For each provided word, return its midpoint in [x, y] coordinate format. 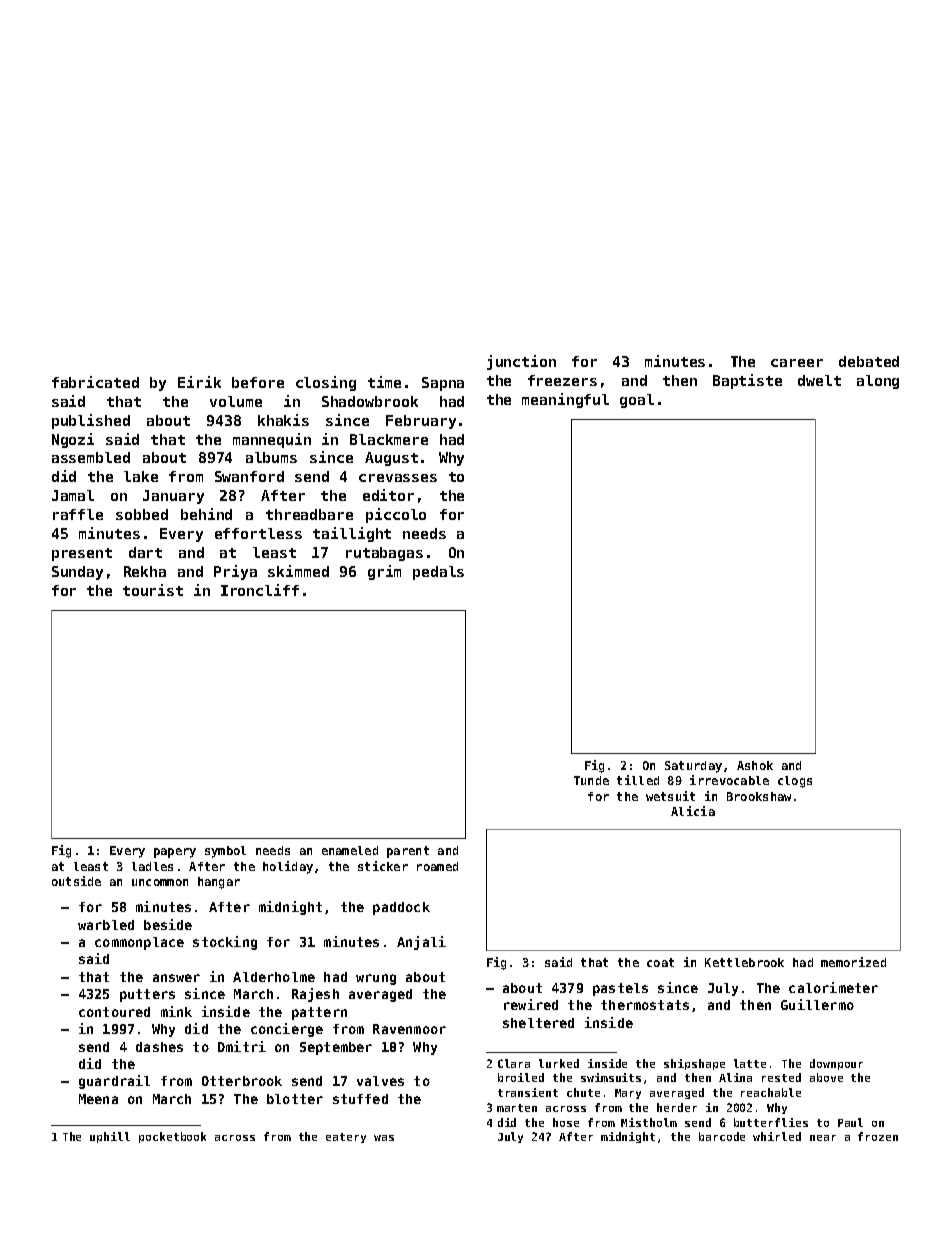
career [797, 363]
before [258, 382]
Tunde [591, 780]
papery [175, 853]
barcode [722, 1136]
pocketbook [172, 1137]
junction [521, 362]
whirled [777, 1136]
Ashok [755, 765]
